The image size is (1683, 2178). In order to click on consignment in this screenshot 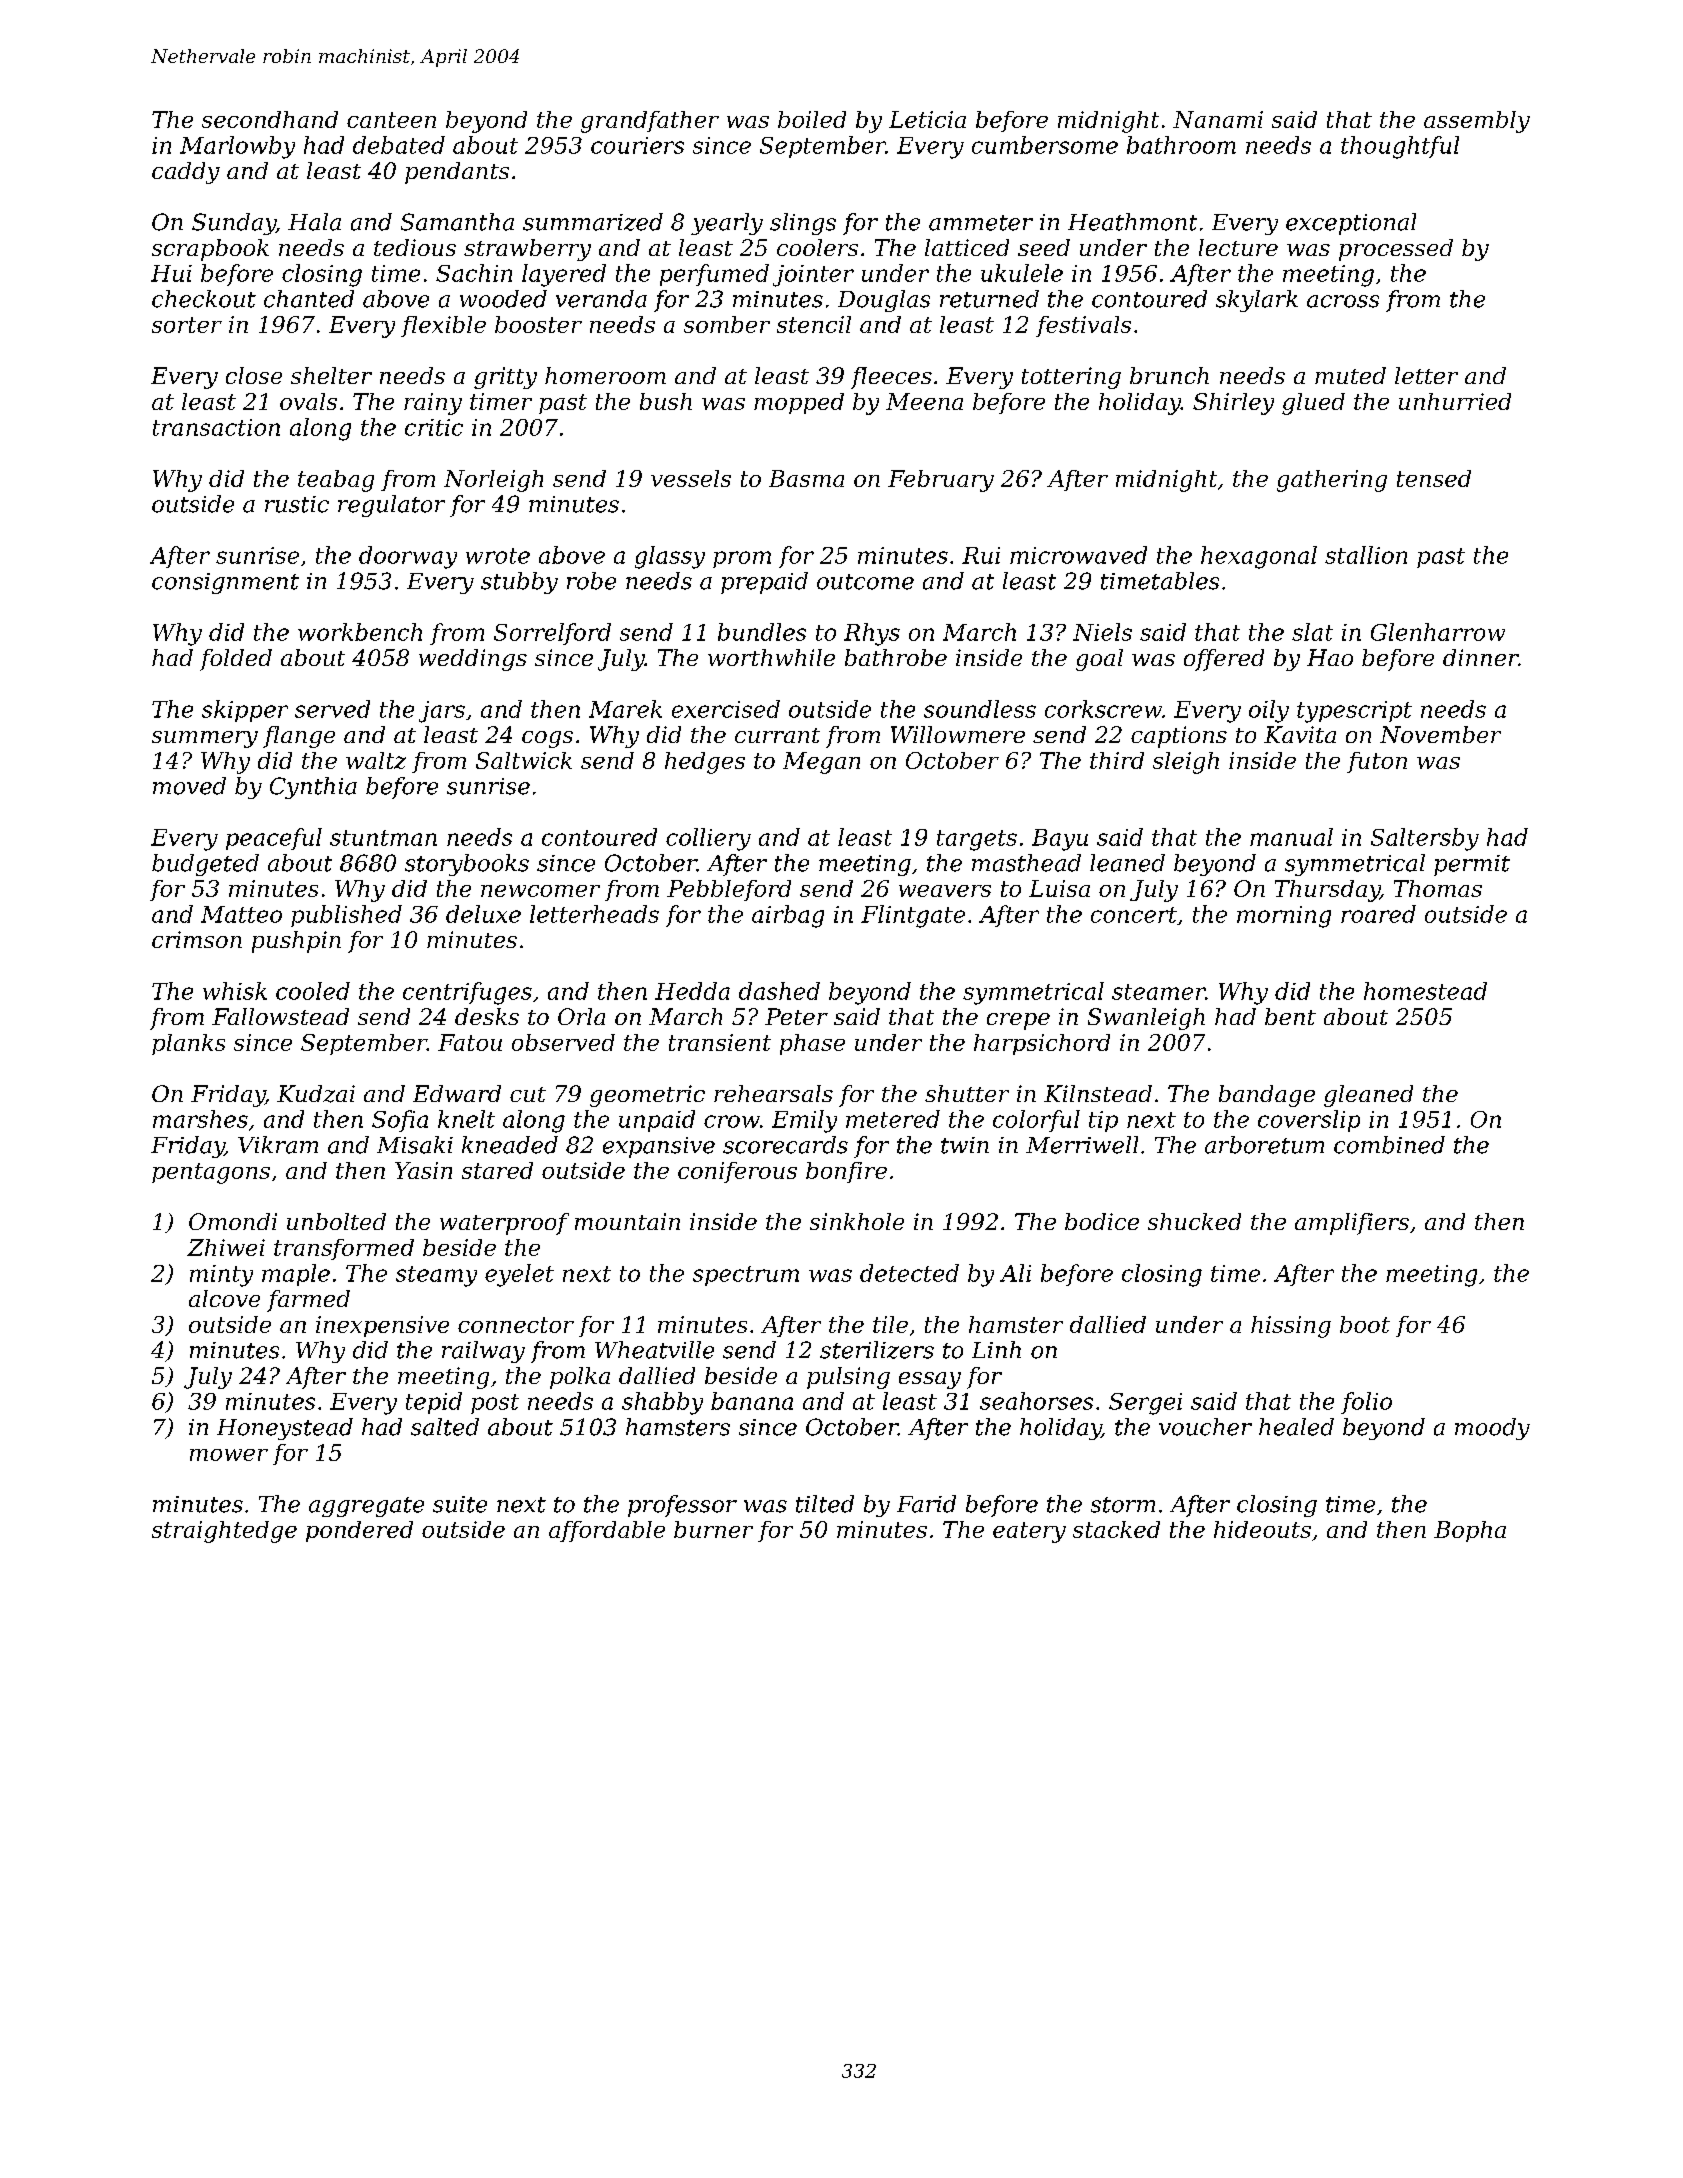, I will do `click(225, 583)`.
